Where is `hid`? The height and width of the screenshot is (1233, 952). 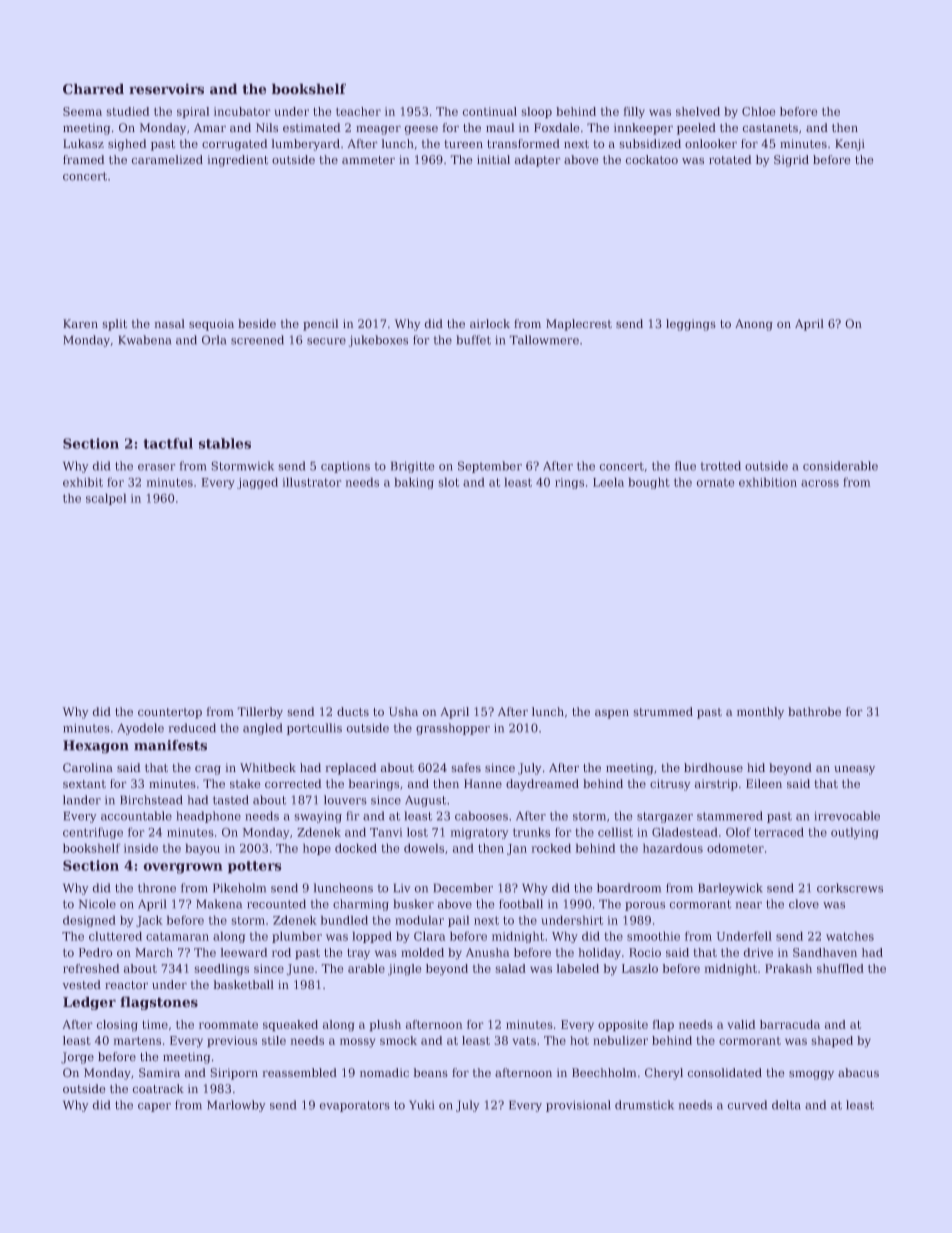 hid is located at coordinates (756, 767).
